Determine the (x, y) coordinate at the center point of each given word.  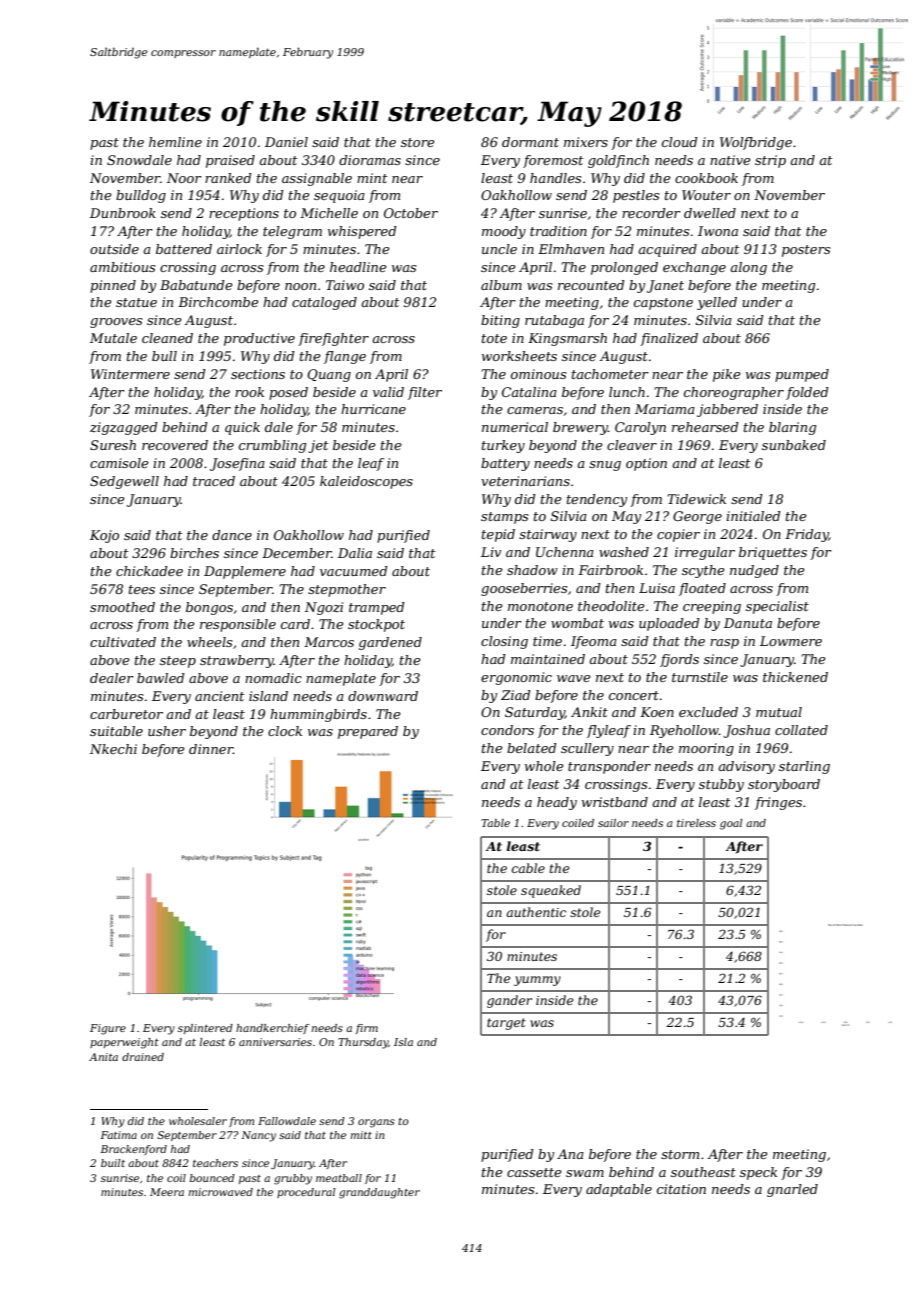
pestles (636, 196)
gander (509, 1001)
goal (731, 824)
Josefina (237, 464)
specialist (777, 607)
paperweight (124, 1043)
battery (505, 464)
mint (372, 178)
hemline (175, 142)
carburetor (126, 714)
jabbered (727, 410)
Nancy (258, 1136)
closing (504, 642)
